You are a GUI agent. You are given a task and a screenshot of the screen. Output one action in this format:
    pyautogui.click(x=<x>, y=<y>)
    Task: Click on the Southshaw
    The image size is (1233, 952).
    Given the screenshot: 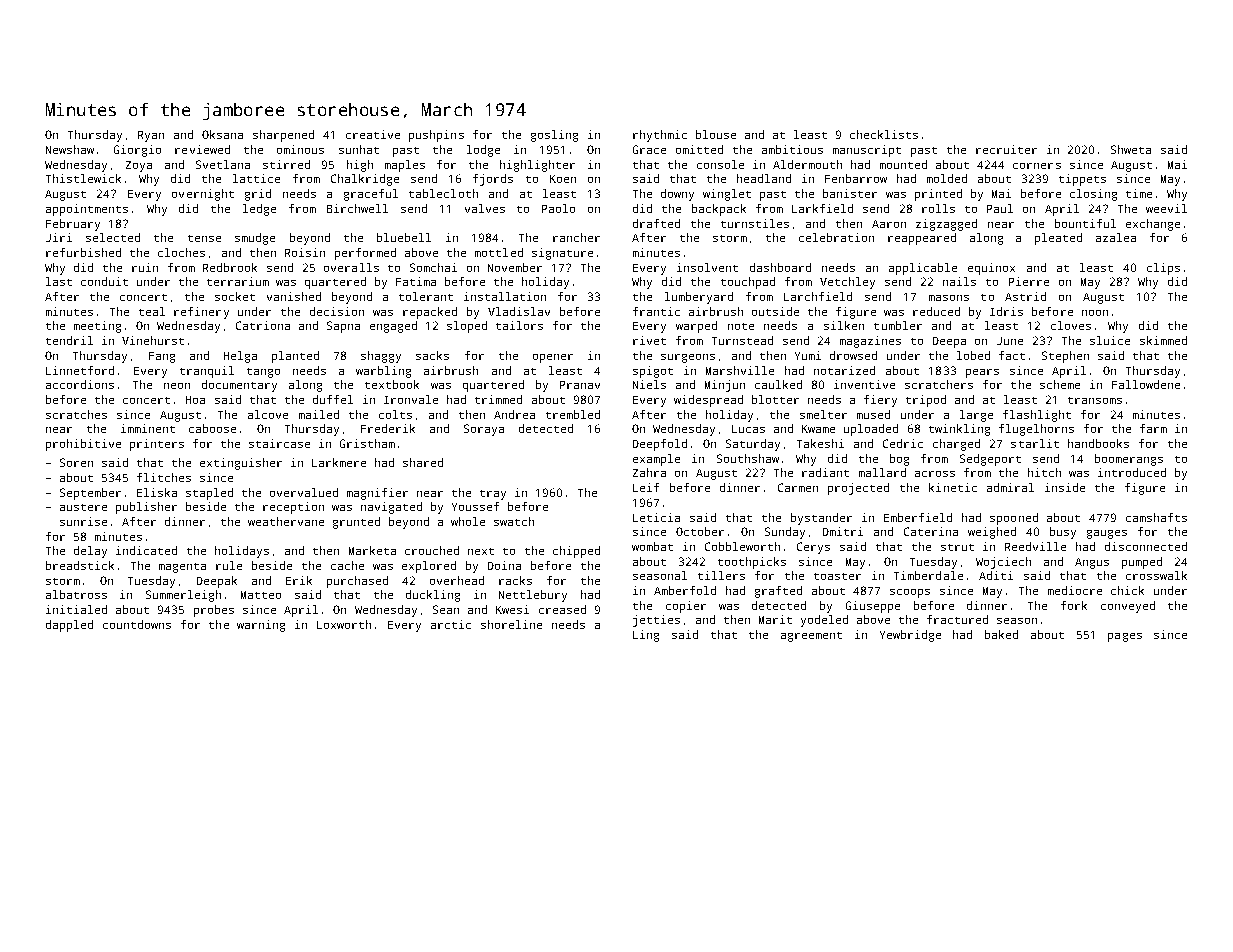 What is the action you would take?
    pyautogui.click(x=748, y=458)
